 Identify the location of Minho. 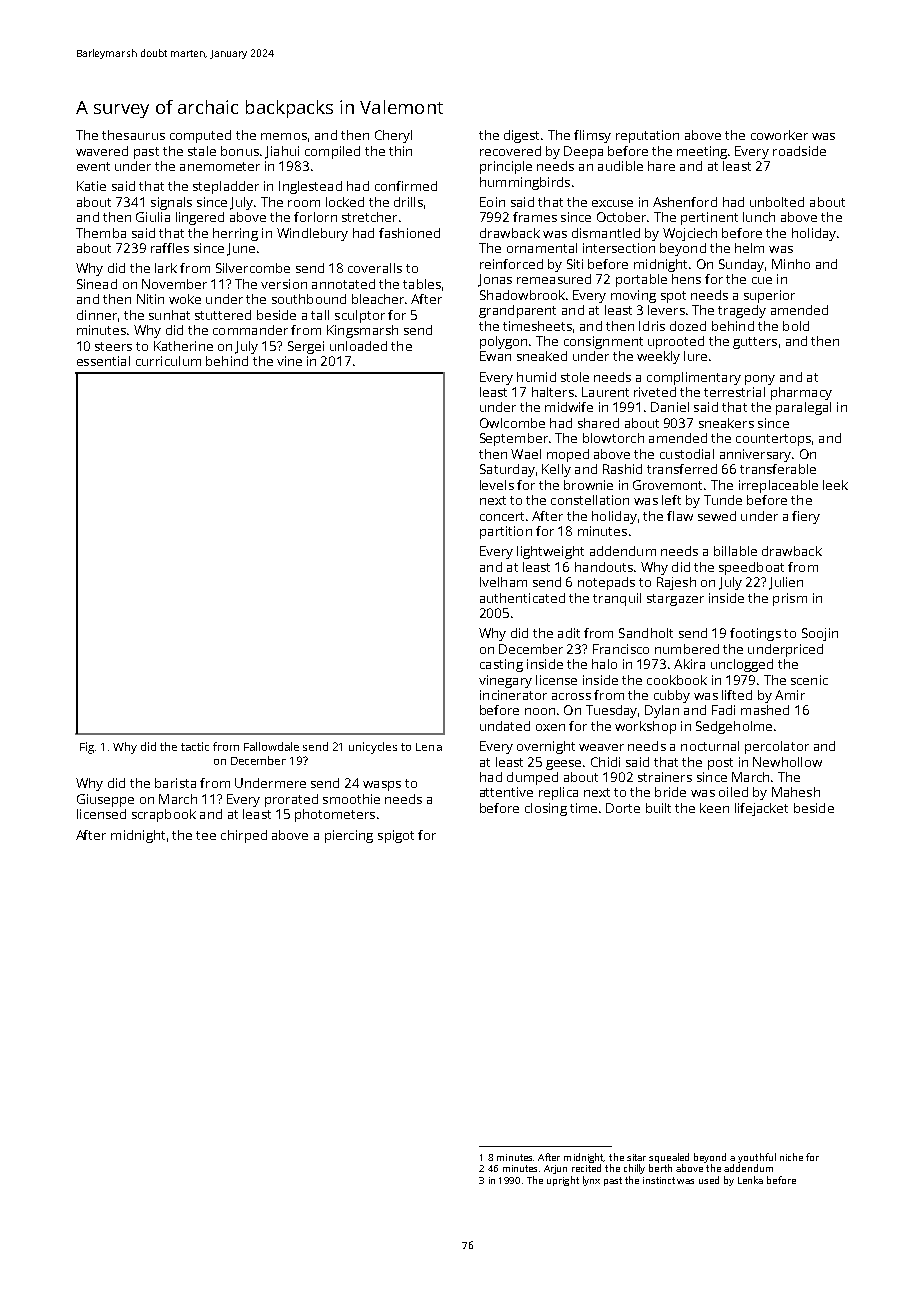
(791, 264).
